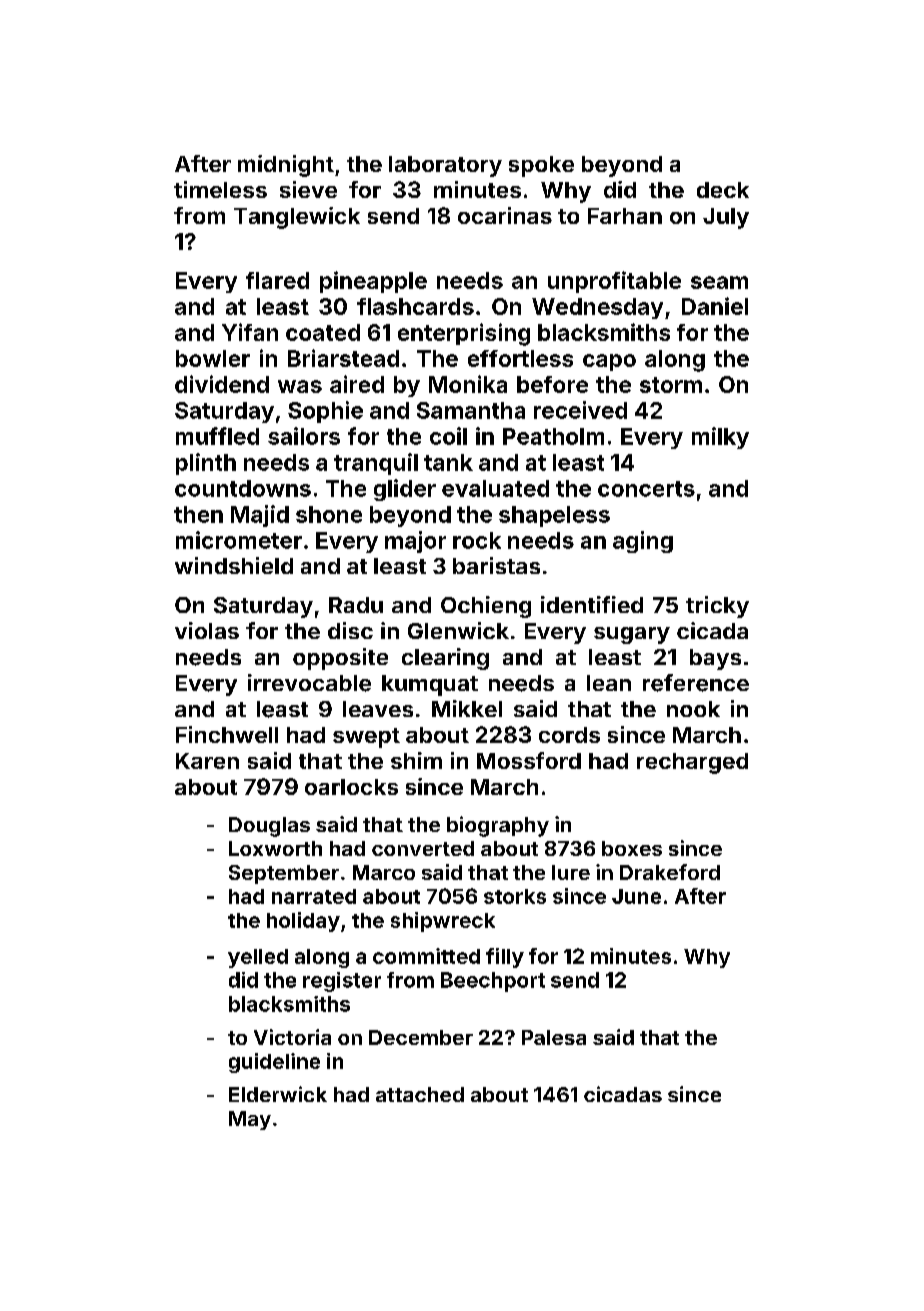 The width and height of the screenshot is (924, 1311). I want to click on nook, so click(693, 709).
